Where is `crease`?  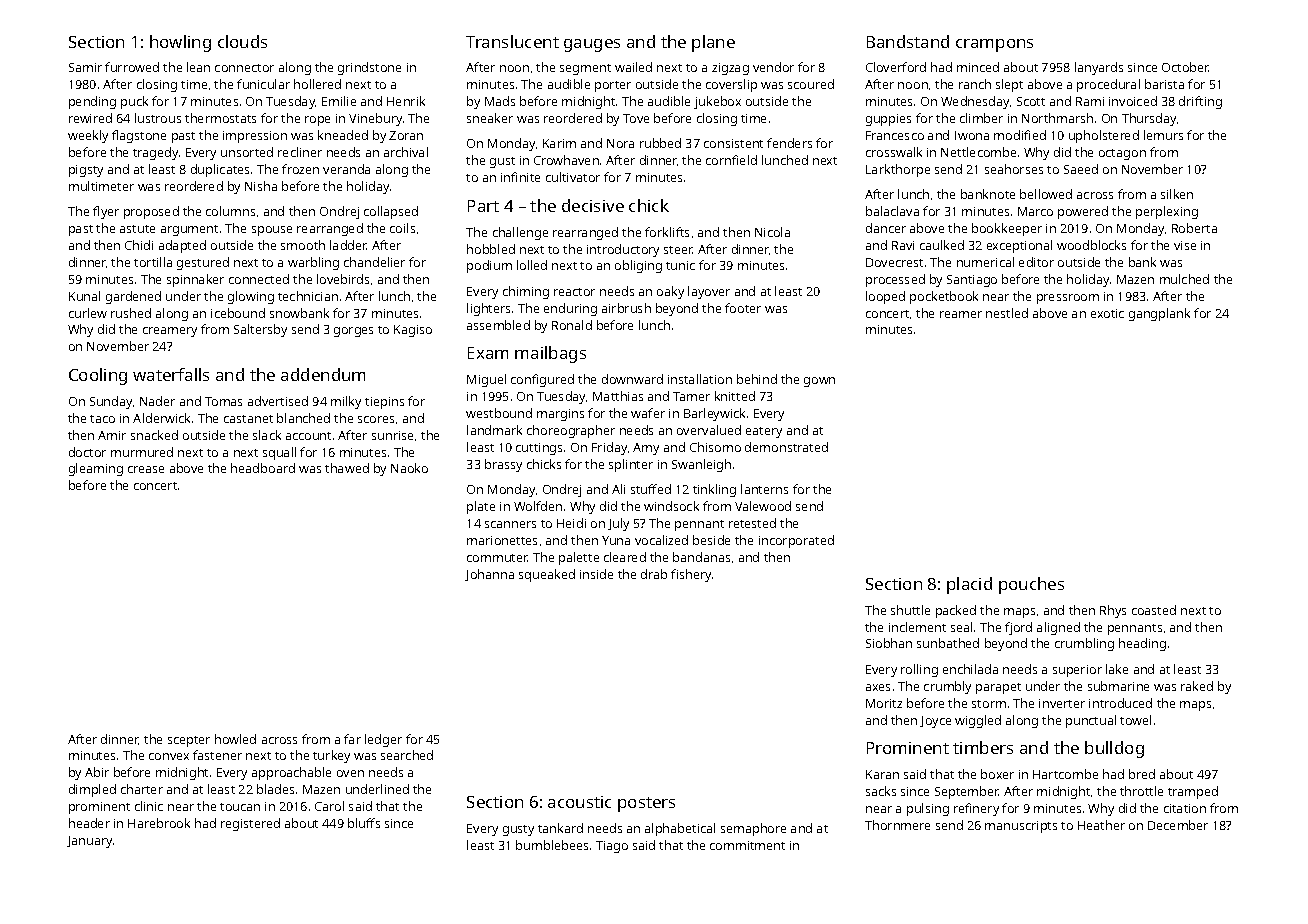 crease is located at coordinates (146, 469).
